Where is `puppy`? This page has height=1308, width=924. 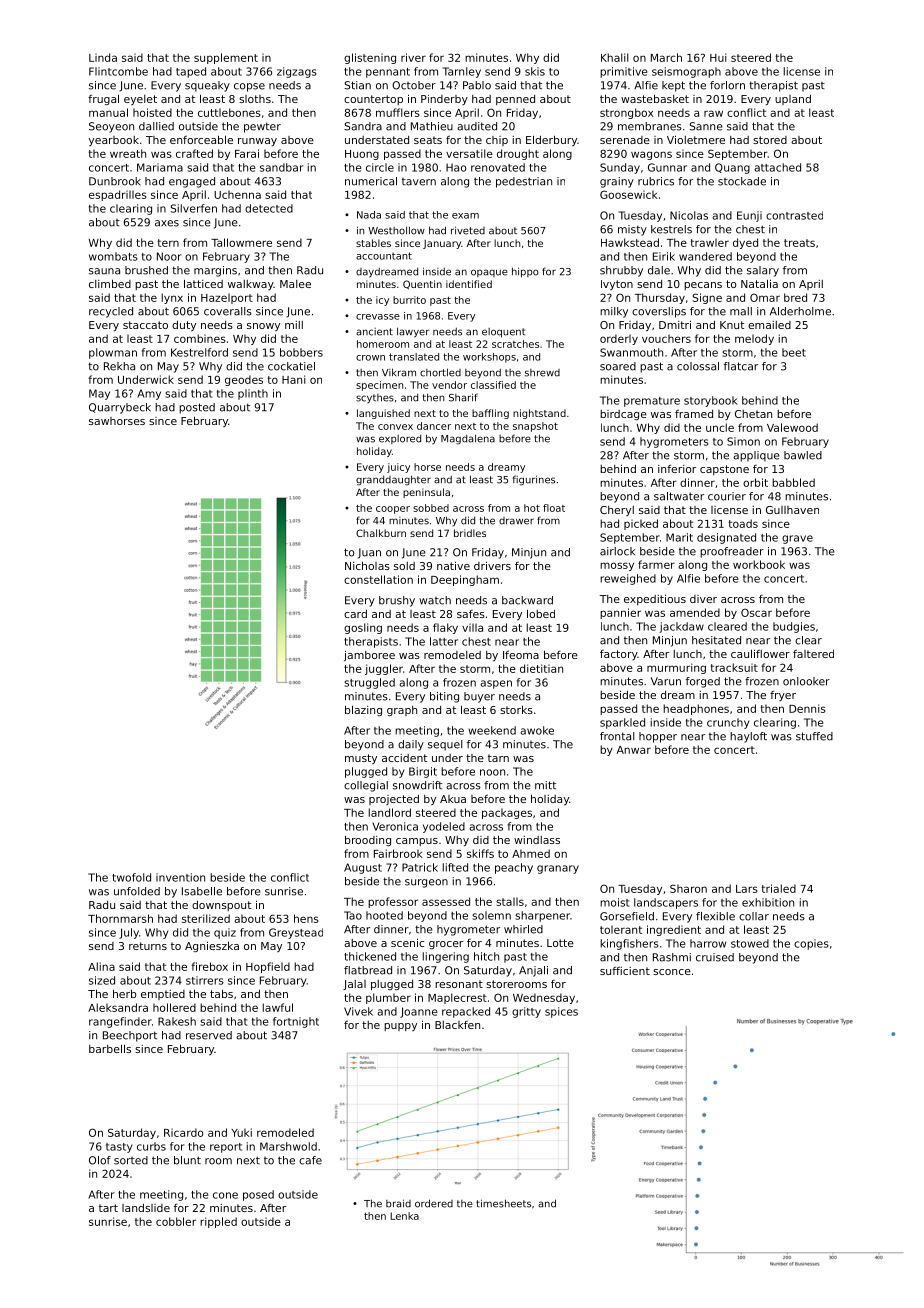
puppy is located at coordinates (400, 1027).
